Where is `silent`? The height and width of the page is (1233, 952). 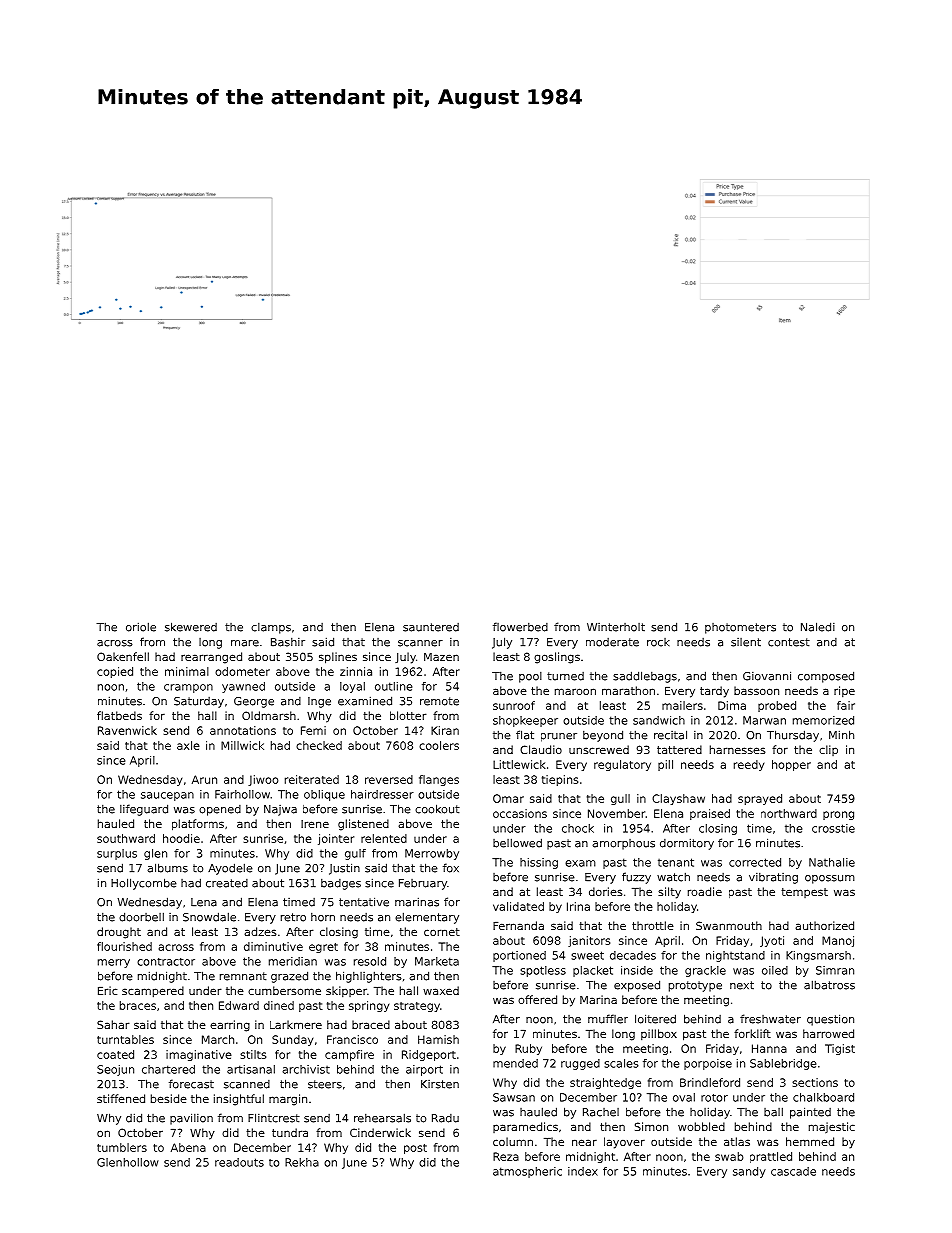 silent is located at coordinates (746, 642).
